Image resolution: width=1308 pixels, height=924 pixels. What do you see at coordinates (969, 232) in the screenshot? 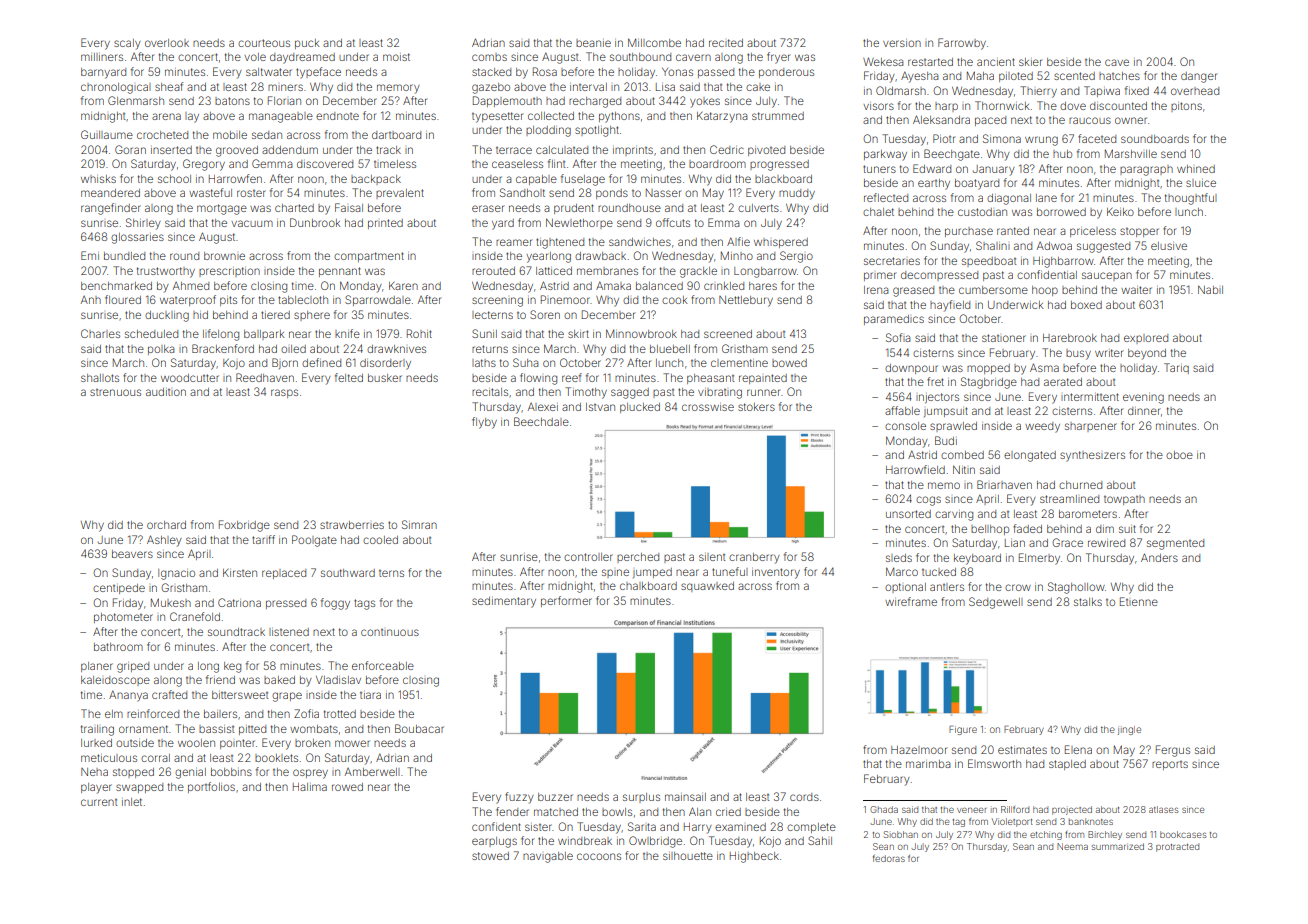
I see `purchase` at bounding box center [969, 232].
